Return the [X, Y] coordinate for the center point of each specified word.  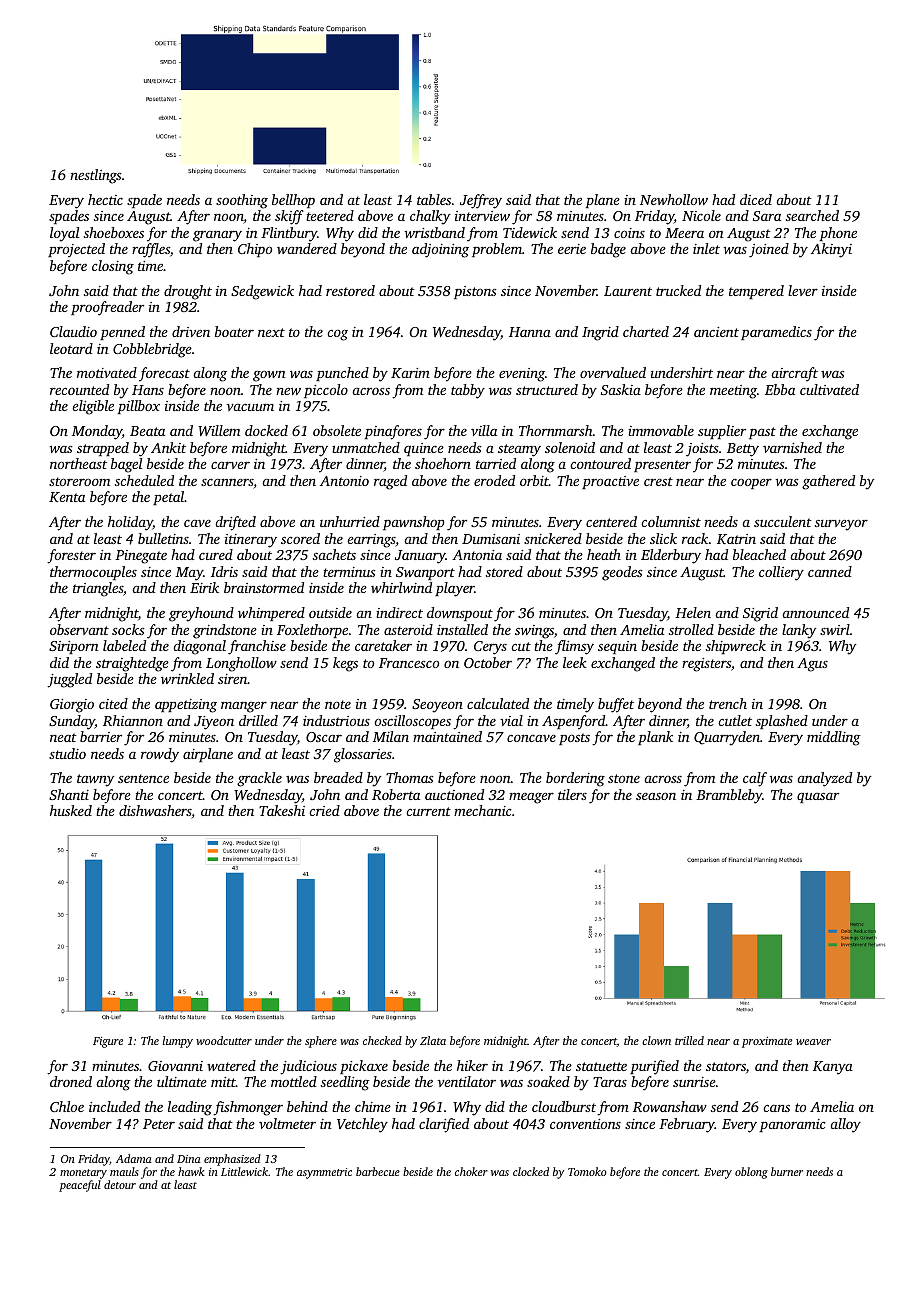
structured [547, 389]
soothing [242, 201]
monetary [83, 1174]
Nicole [701, 215]
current [428, 811]
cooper [751, 483]
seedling [345, 1083]
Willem [219, 430]
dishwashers [155, 812]
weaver [813, 1042]
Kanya [833, 1068]
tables [434, 199]
